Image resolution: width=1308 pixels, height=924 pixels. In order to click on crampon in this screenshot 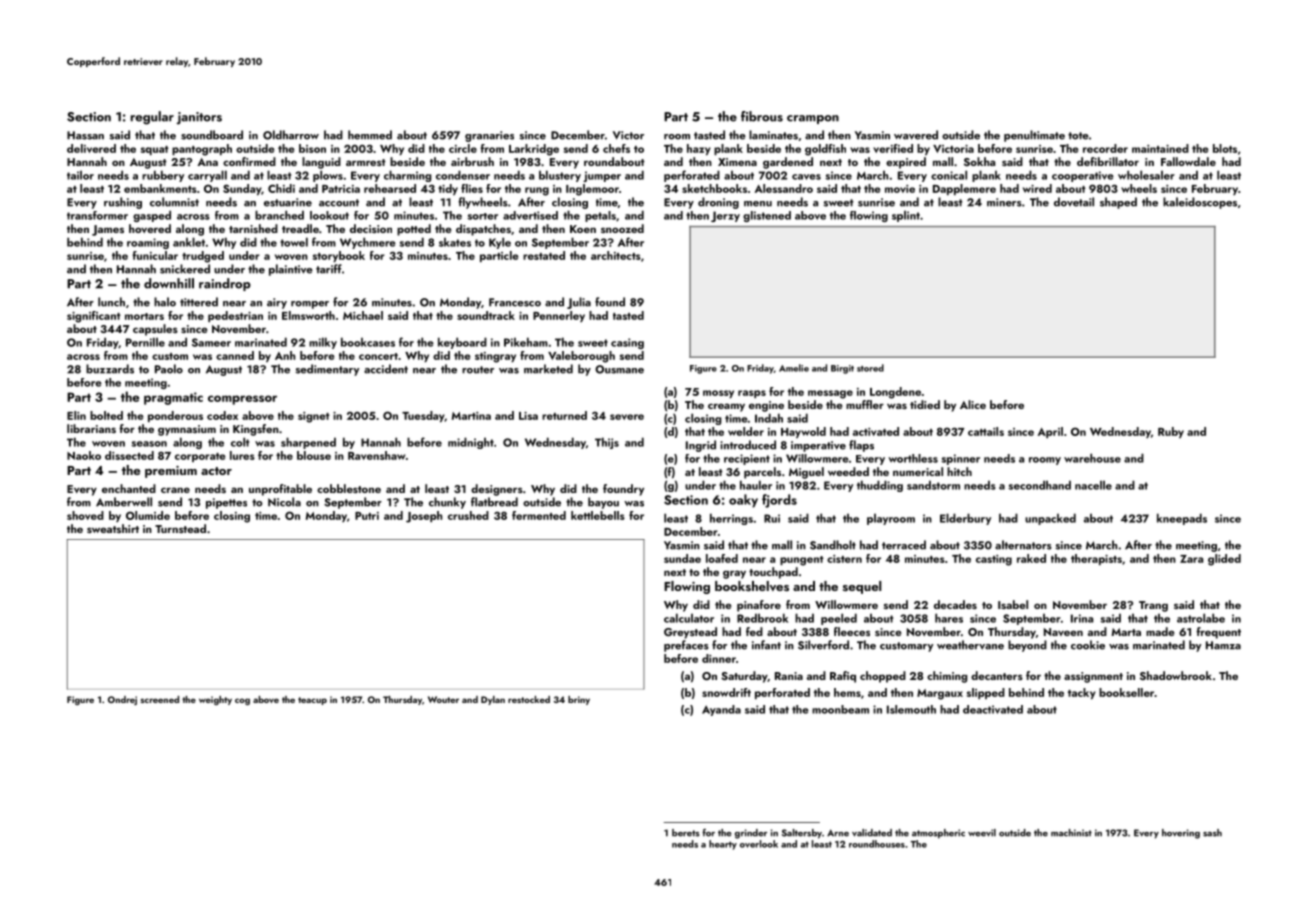, I will do `click(813, 119)`.
